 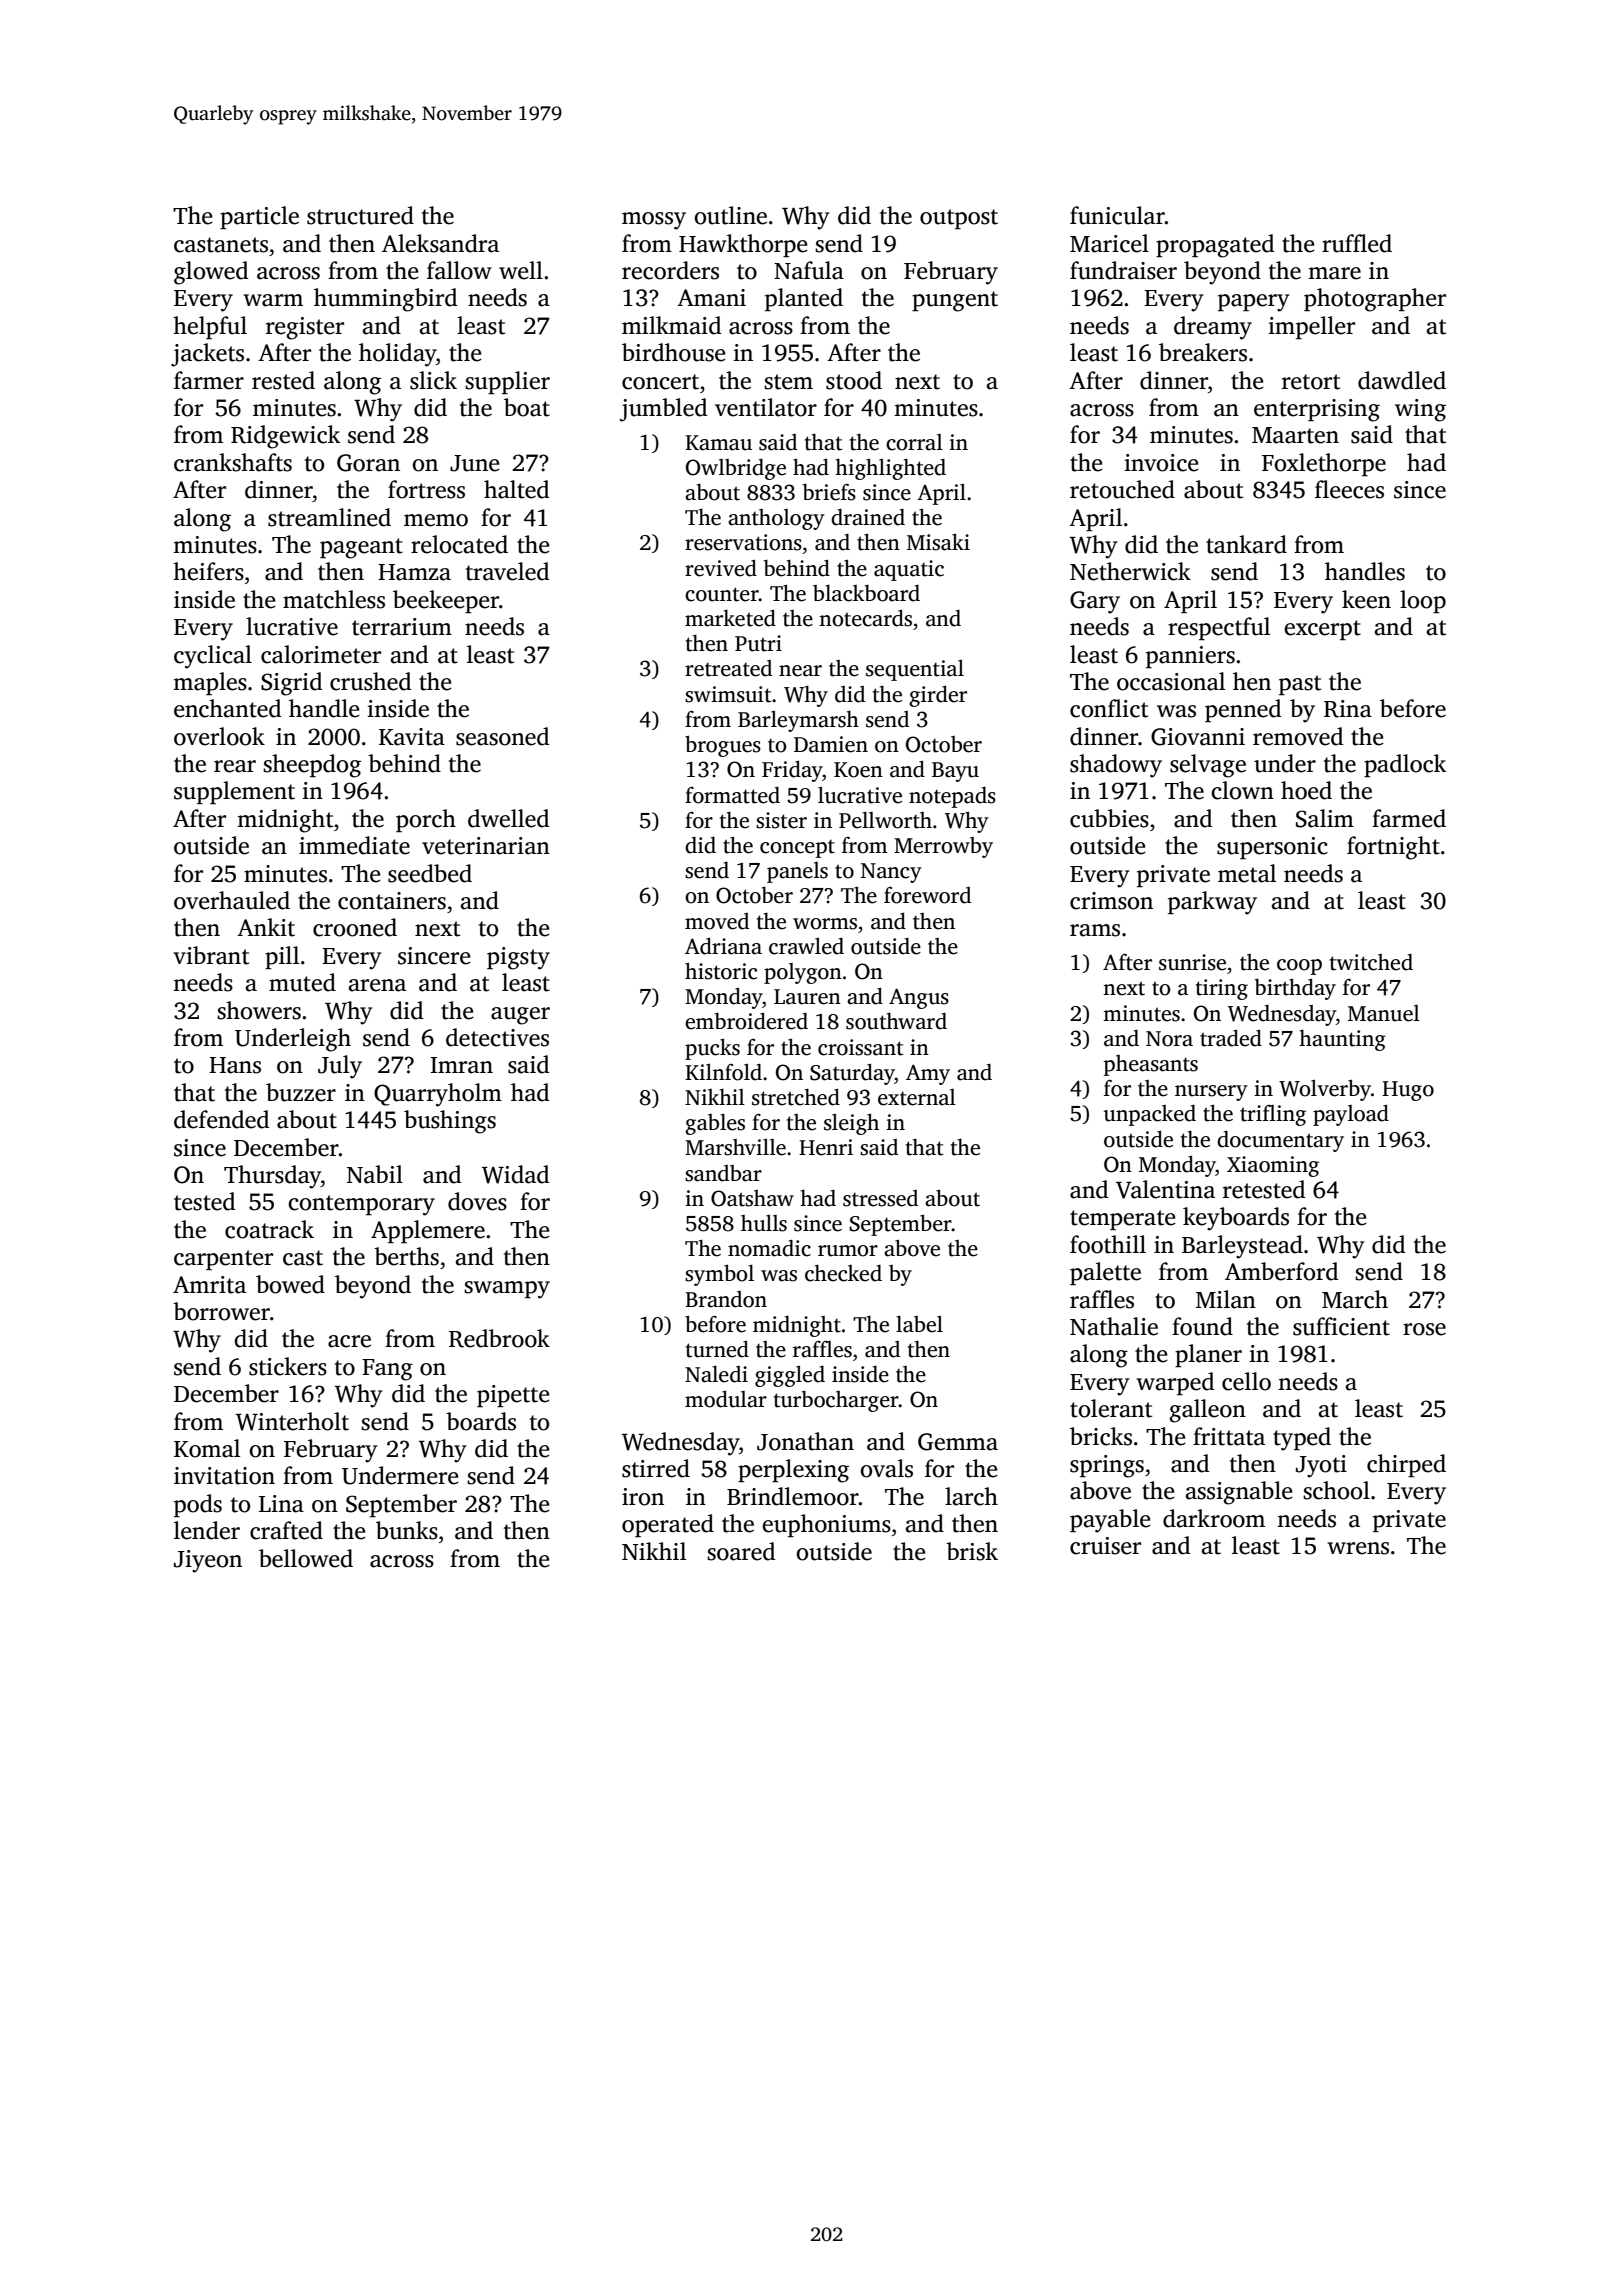 I want to click on funicular, so click(x=1117, y=215).
